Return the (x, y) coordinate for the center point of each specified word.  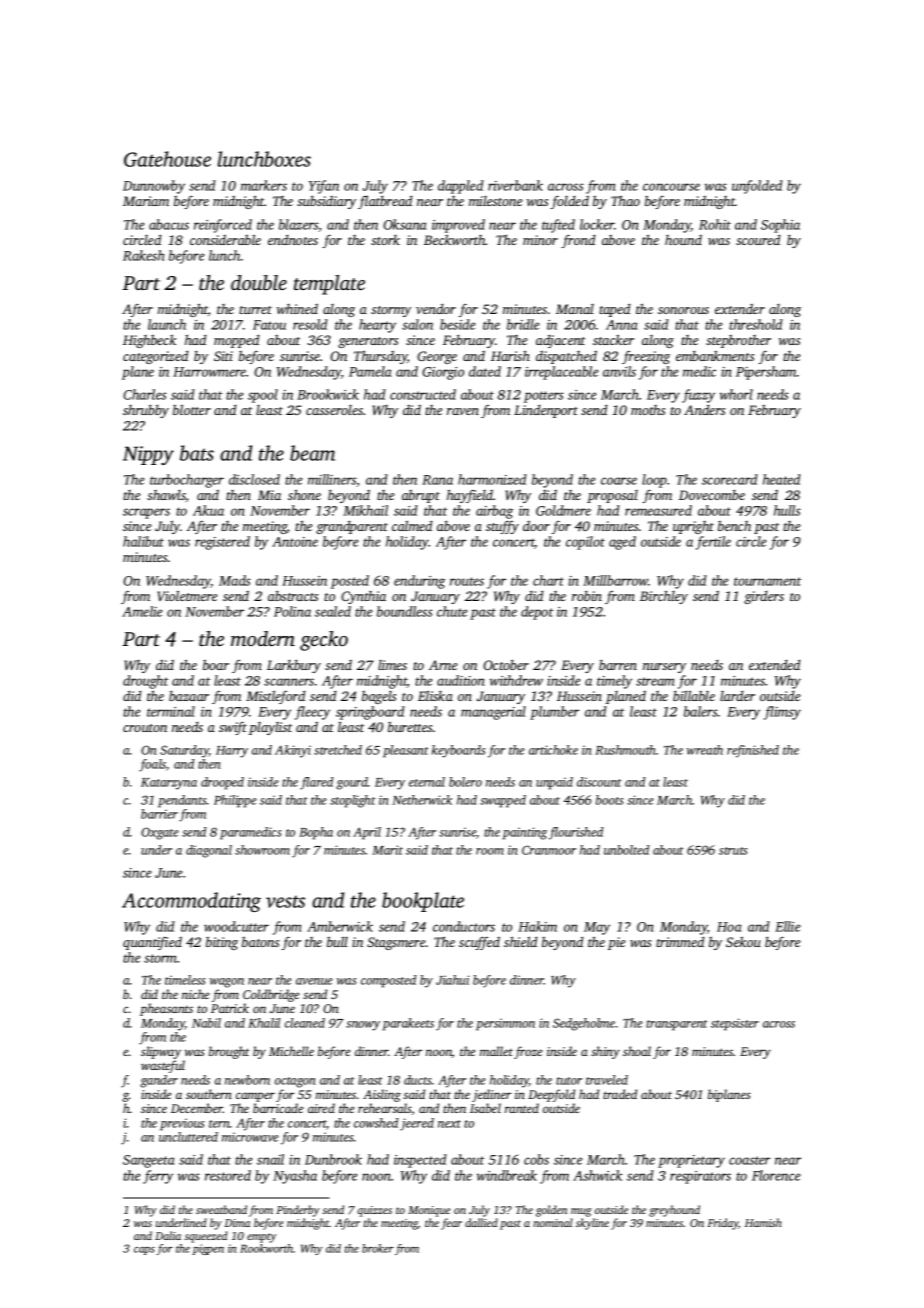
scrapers (146, 513)
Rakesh (143, 255)
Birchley (664, 597)
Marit (387, 850)
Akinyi (293, 751)
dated (485, 371)
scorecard (730, 479)
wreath (705, 750)
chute (452, 611)
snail (270, 1159)
